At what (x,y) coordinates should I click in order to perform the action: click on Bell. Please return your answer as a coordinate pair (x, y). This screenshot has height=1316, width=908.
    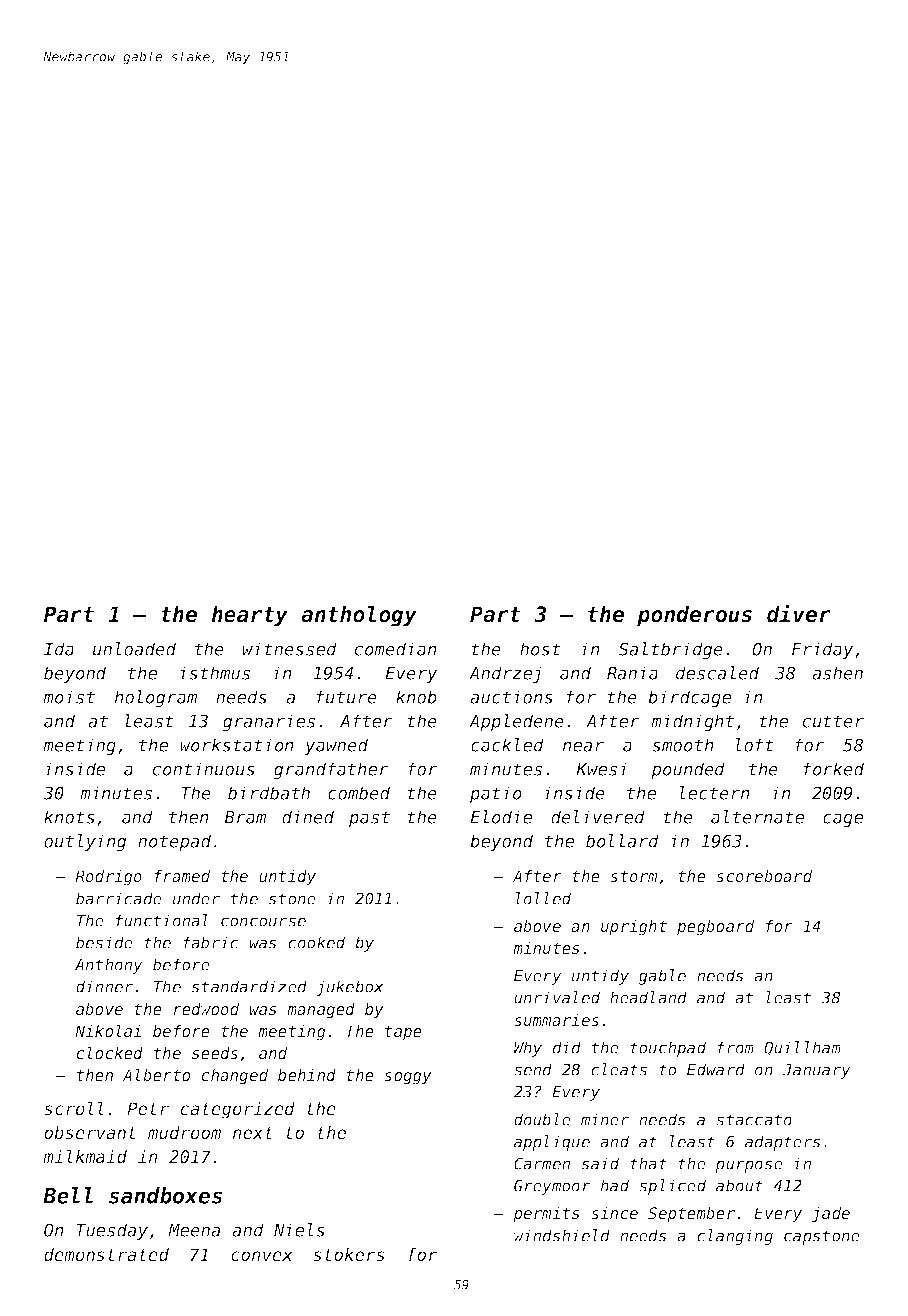
    Looking at the image, I should click on (68, 1195).
